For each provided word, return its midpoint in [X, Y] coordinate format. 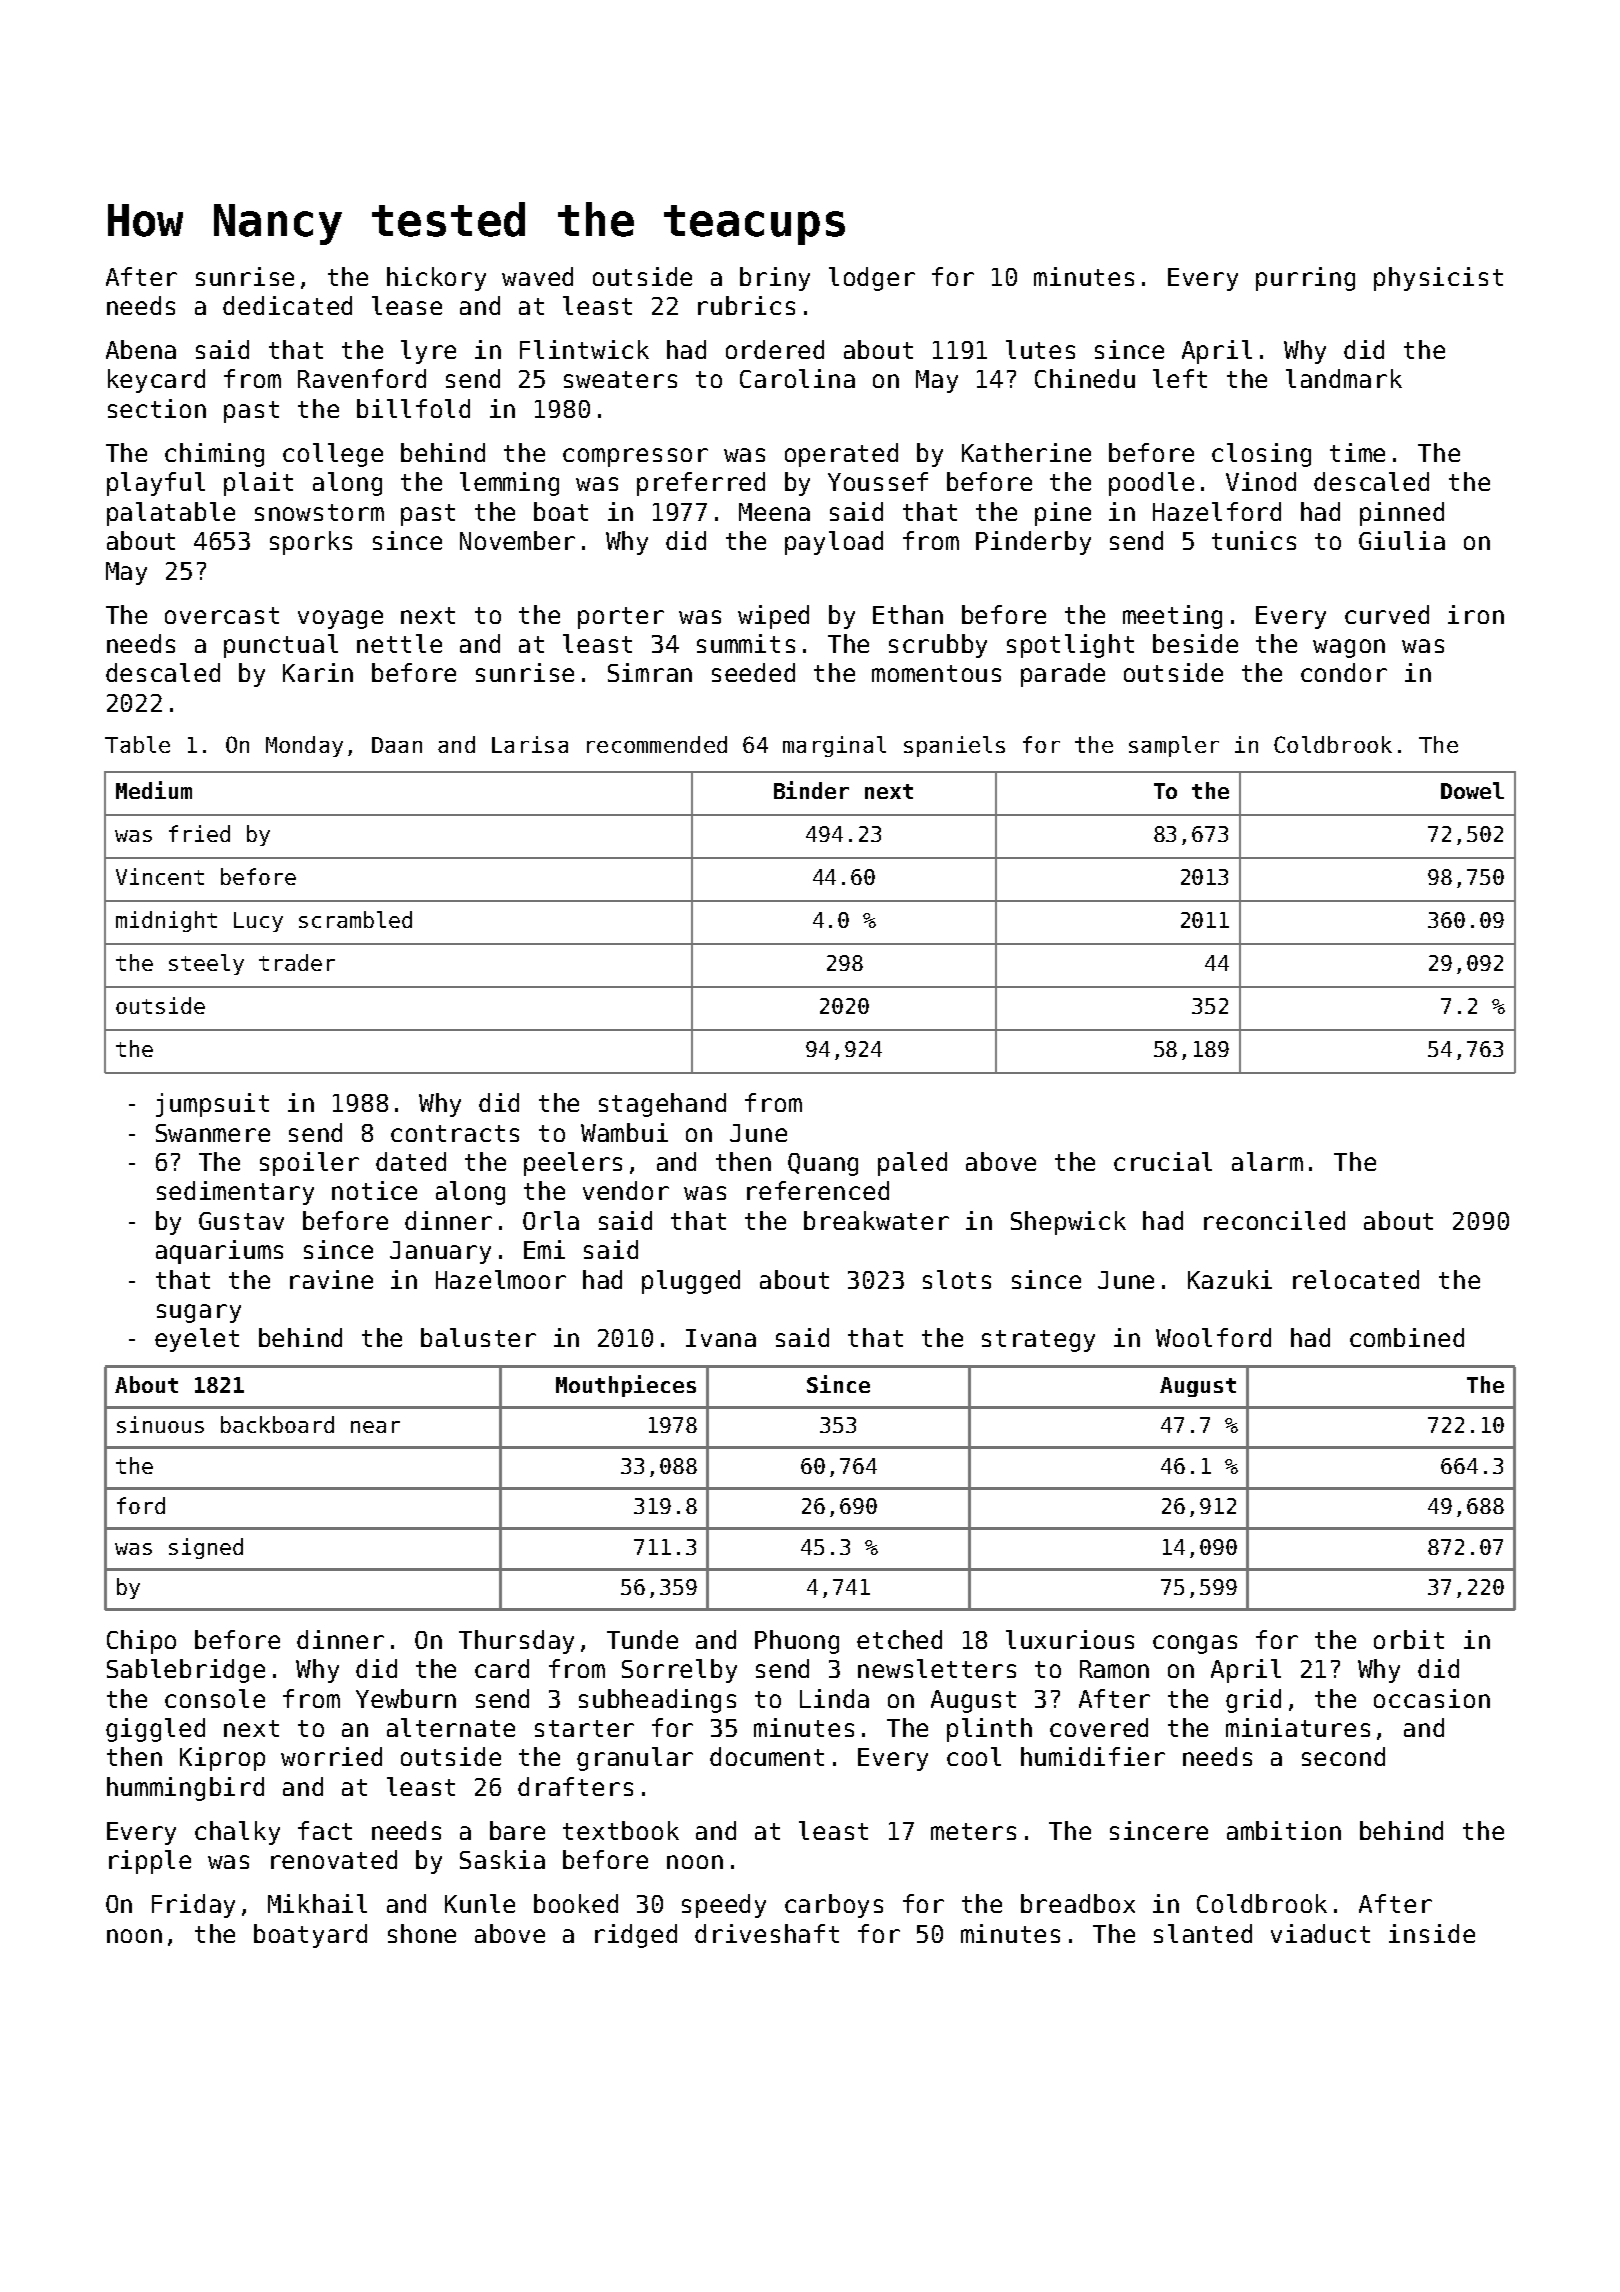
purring [1305, 279]
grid [1253, 1701]
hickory [436, 279]
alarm [1267, 1161]
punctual [281, 646]
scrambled [355, 919]
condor [1344, 672]
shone [422, 1933]
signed [206, 1548]
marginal [834, 746]
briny [775, 279]
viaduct [1320, 1933]
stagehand [662, 1105]
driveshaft [767, 1933]
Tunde [642, 1639]
